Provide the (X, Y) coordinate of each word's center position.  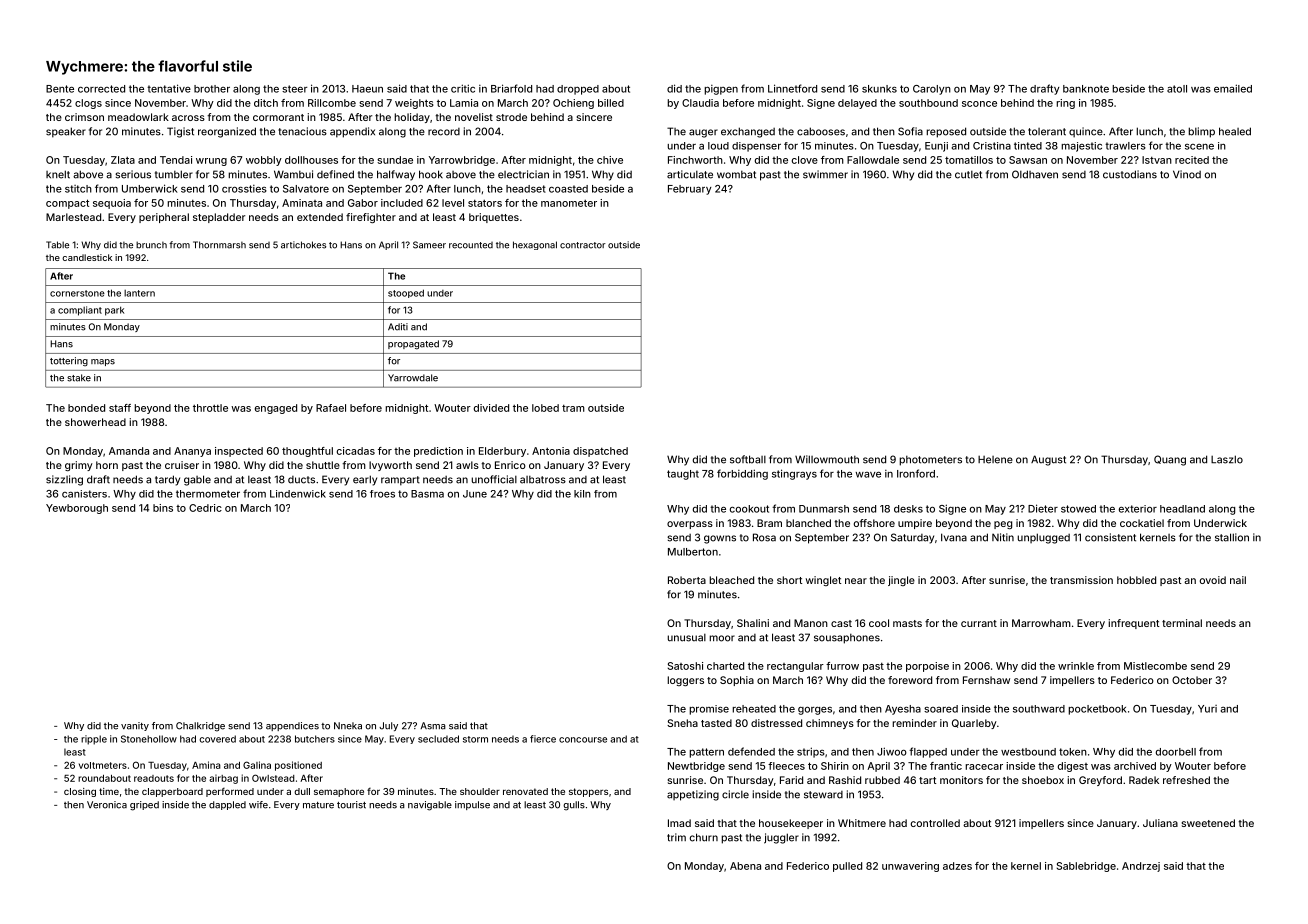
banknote (1086, 89)
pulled (847, 867)
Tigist (180, 132)
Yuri (1207, 709)
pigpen (721, 90)
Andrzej (1141, 867)
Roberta (687, 580)
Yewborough (77, 509)
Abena (745, 866)
